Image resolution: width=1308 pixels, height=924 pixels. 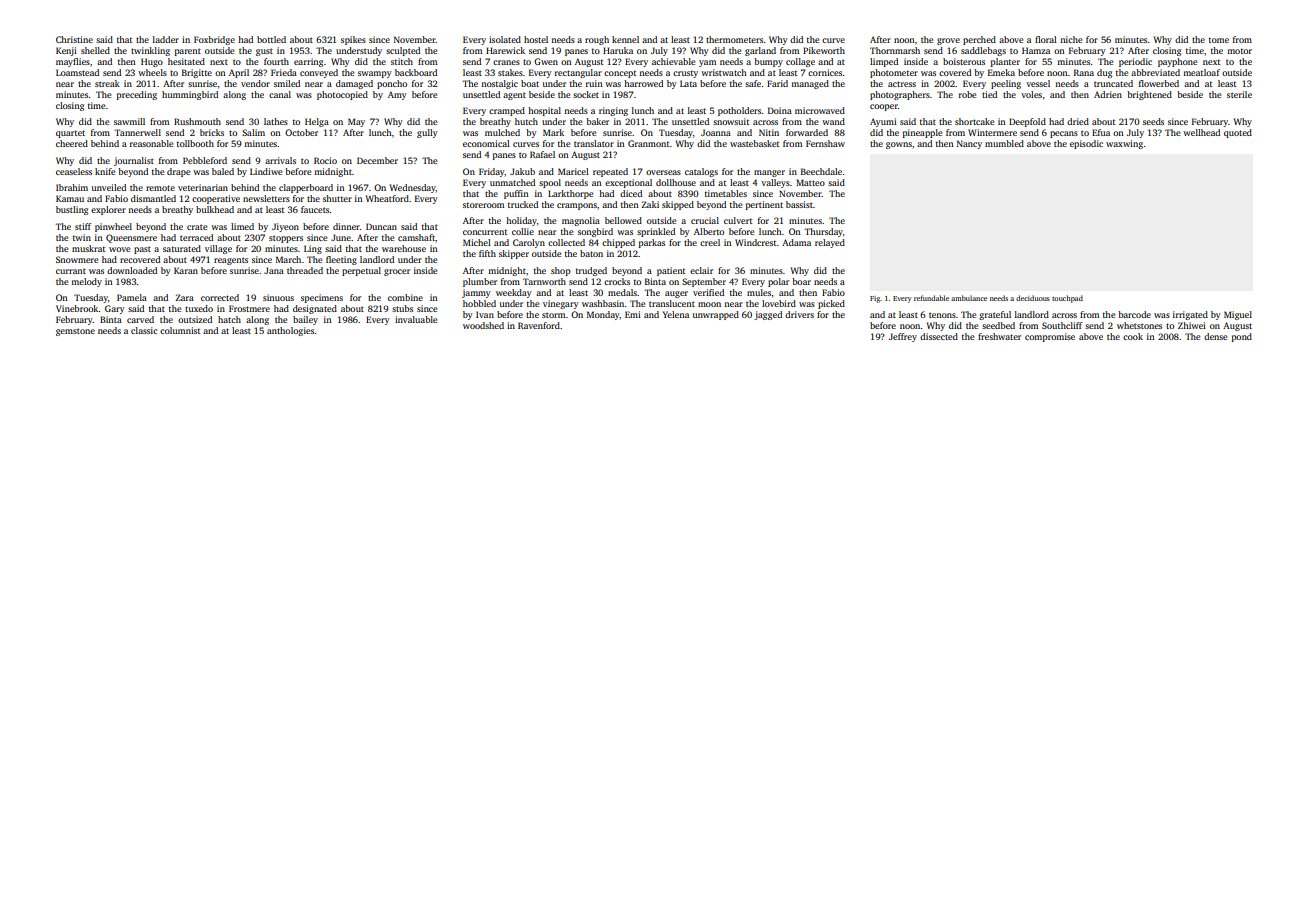 I want to click on Alberto, so click(x=709, y=231).
